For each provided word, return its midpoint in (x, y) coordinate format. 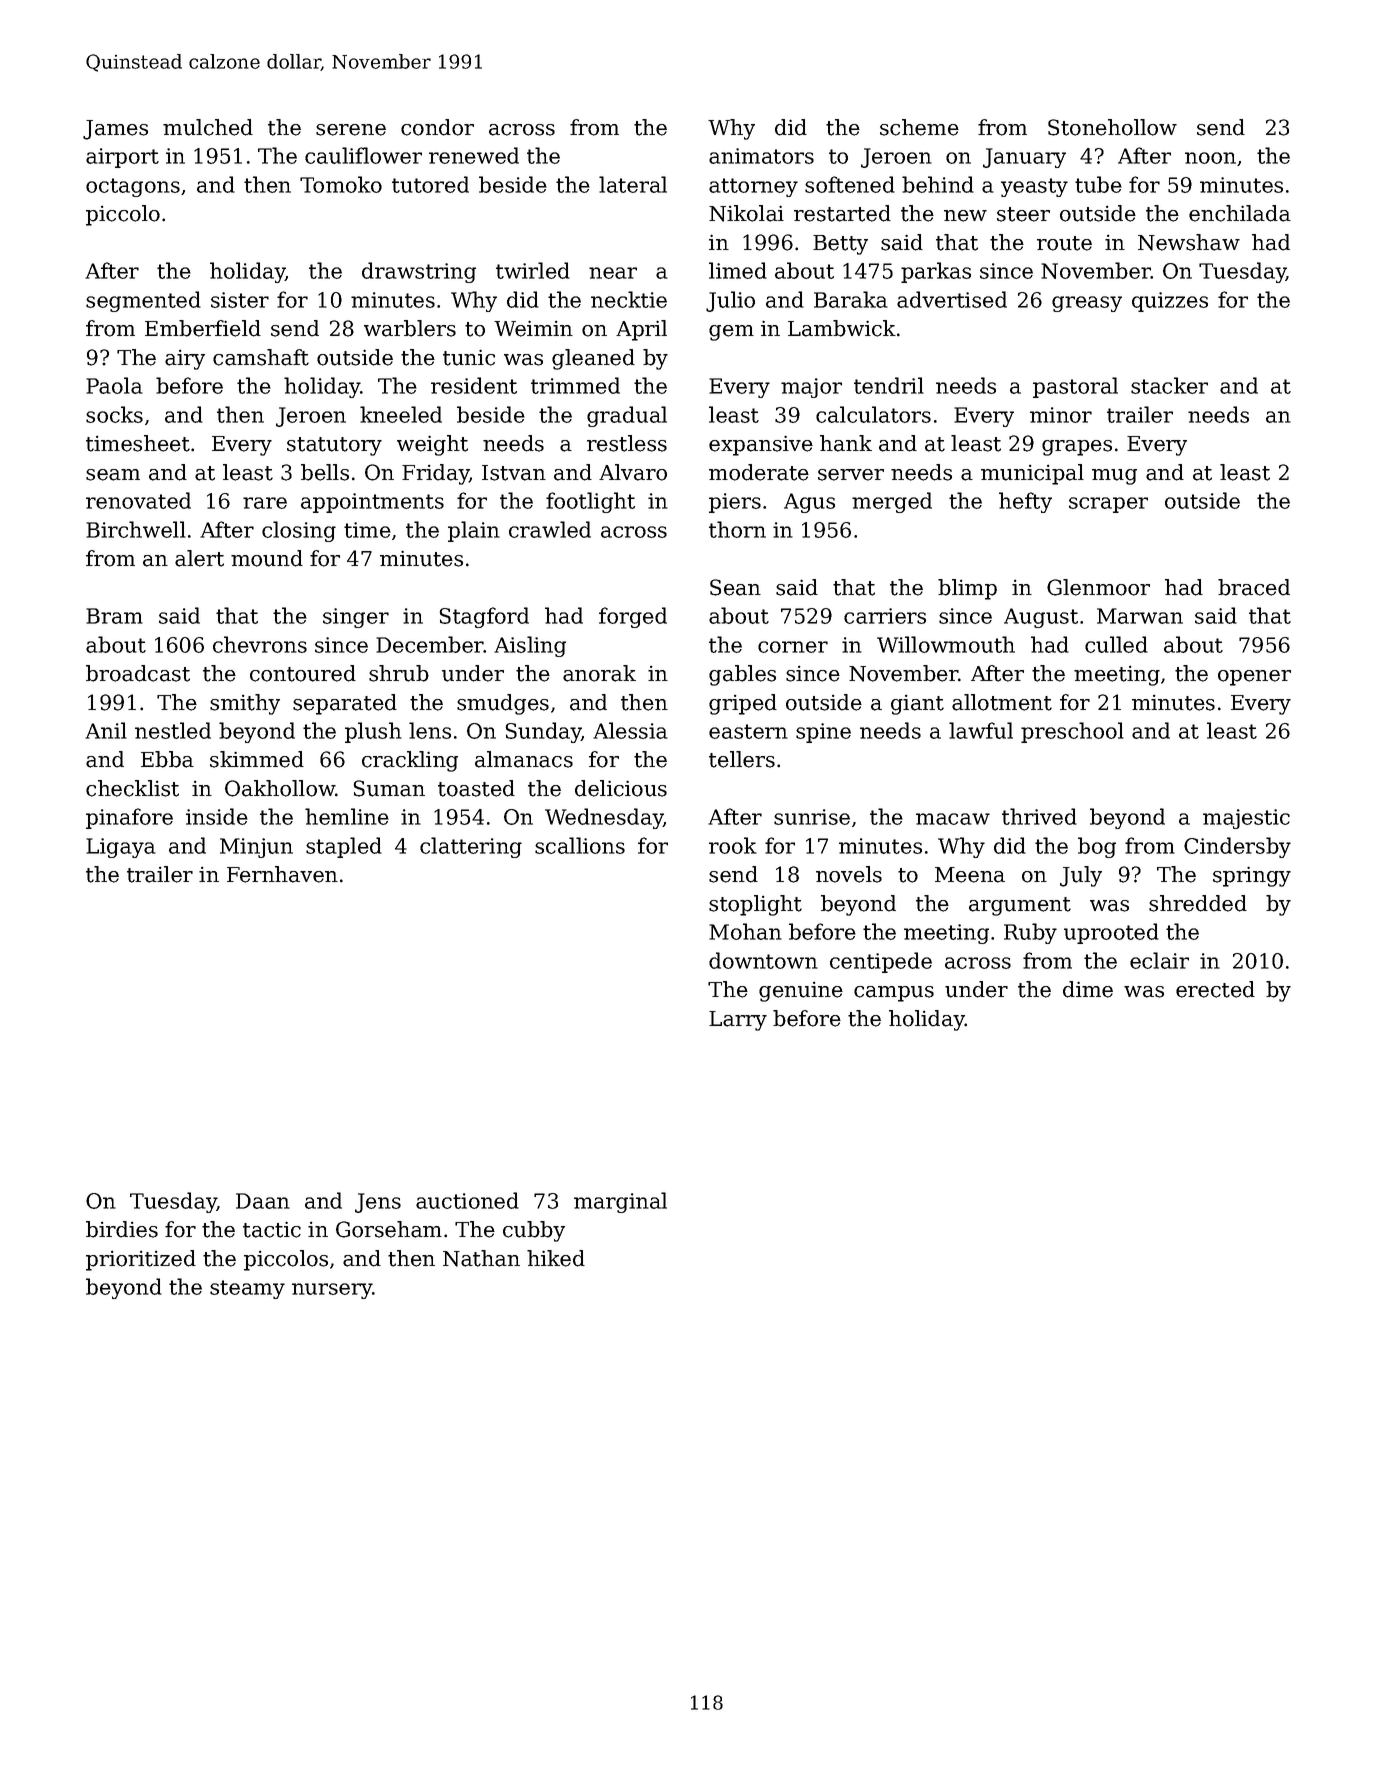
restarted (842, 213)
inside (217, 816)
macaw (953, 819)
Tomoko (341, 184)
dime (1088, 989)
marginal (620, 1202)
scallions (580, 845)
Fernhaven (282, 874)
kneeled (401, 414)
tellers (742, 759)
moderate (759, 472)
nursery (332, 1291)
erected (1215, 989)
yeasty (1034, 187)
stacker (1169, 385)
